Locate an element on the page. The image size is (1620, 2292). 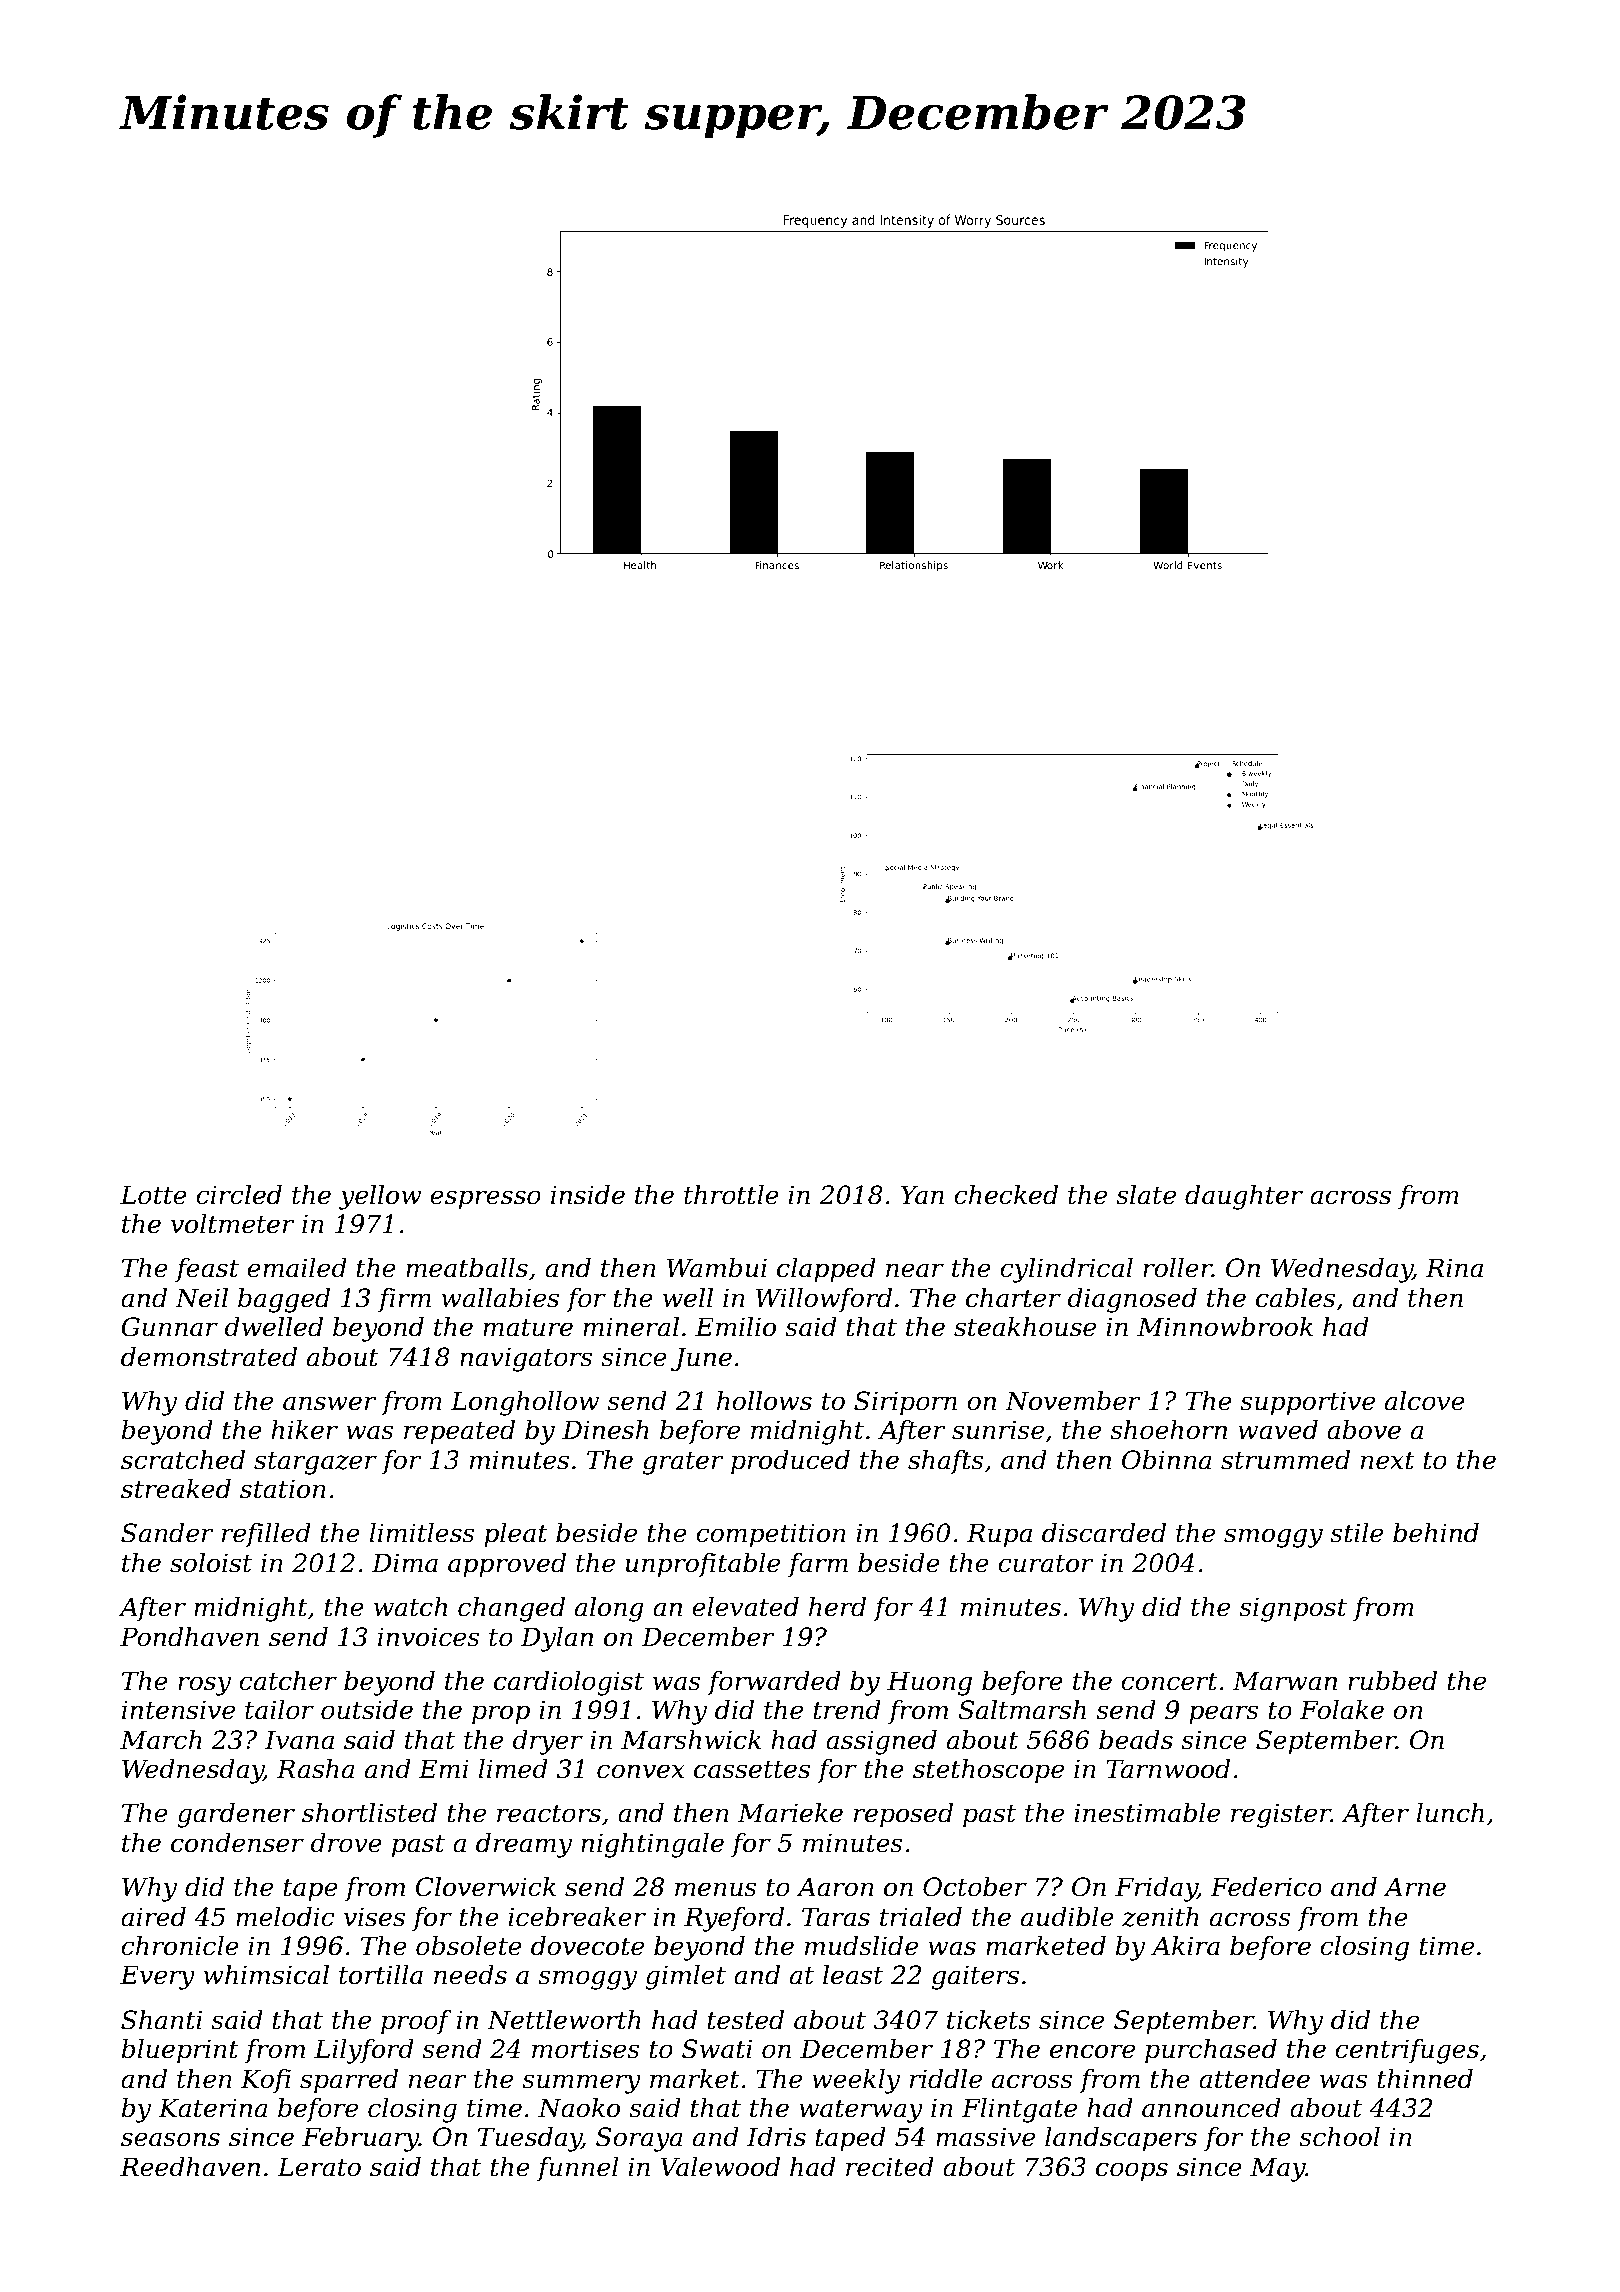
recited is located at coordinates (890, 2167).
